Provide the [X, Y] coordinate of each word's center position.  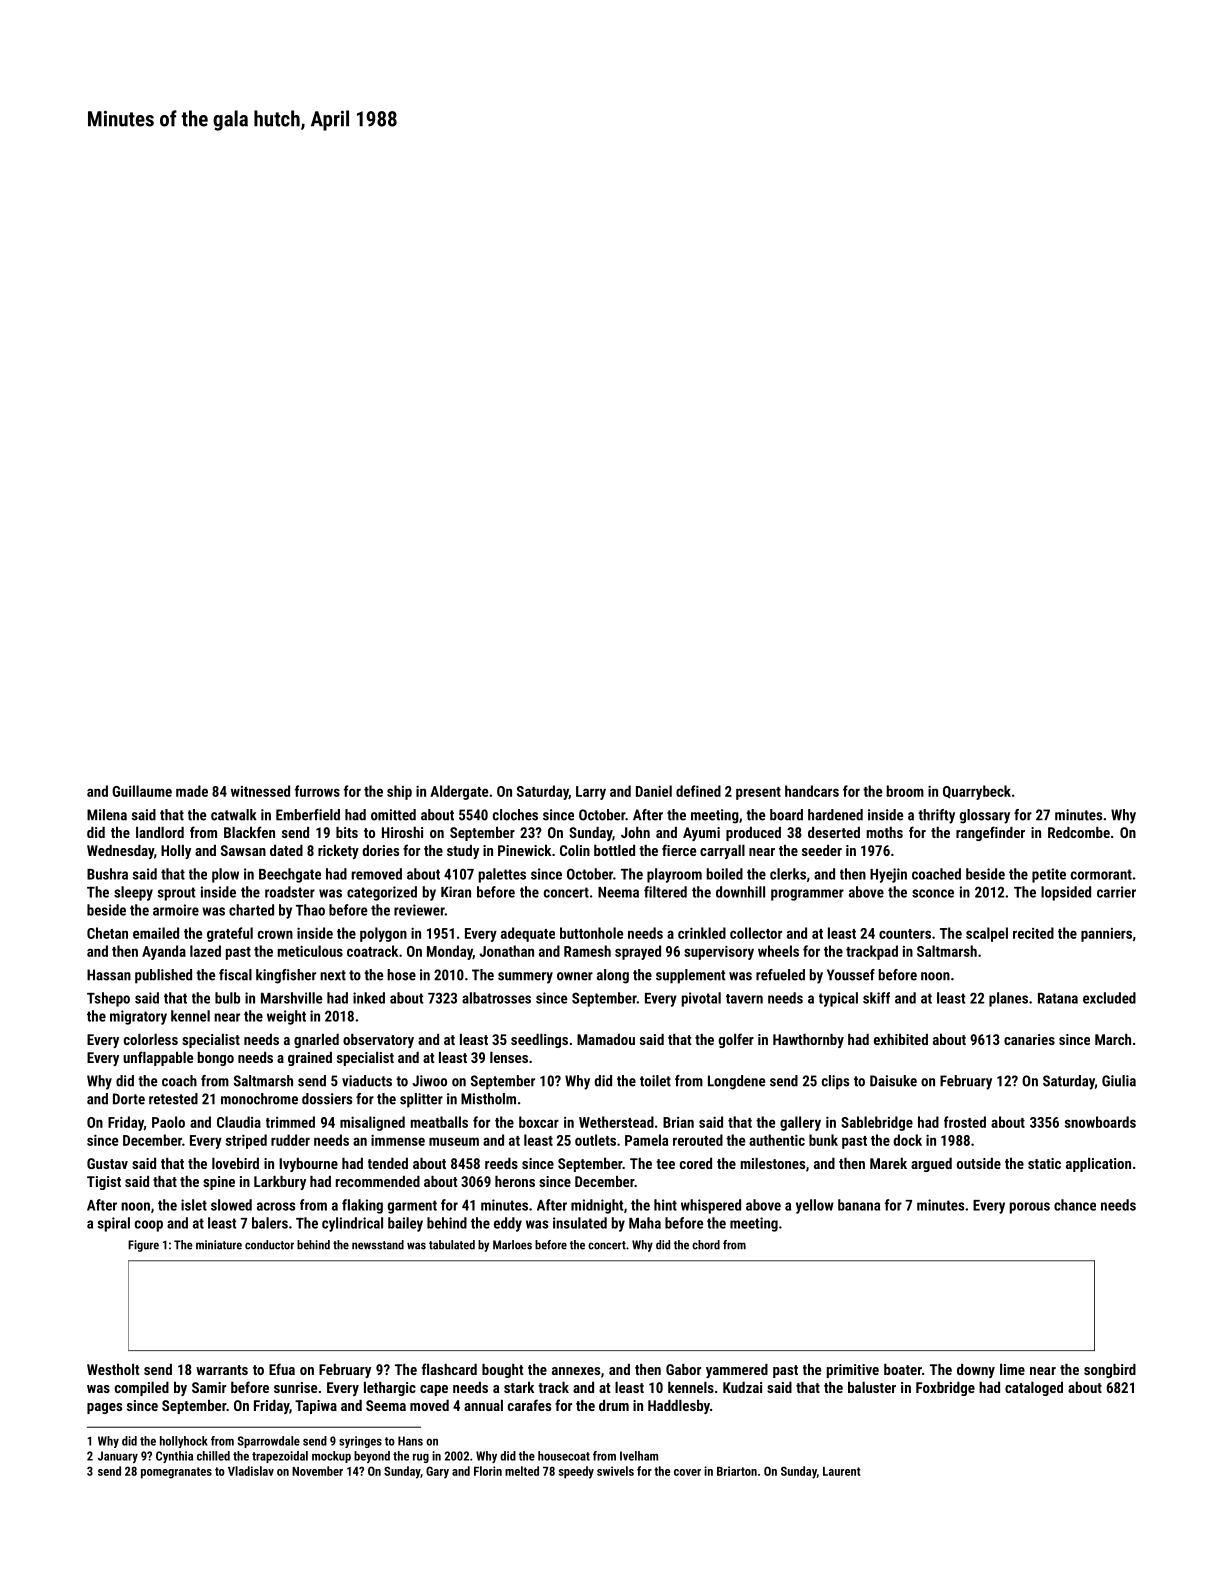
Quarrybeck [977, 792]
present [758, 793]
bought [503, 1371]
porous [1030, 1208]
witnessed [260, 791]
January [118, 1457]
